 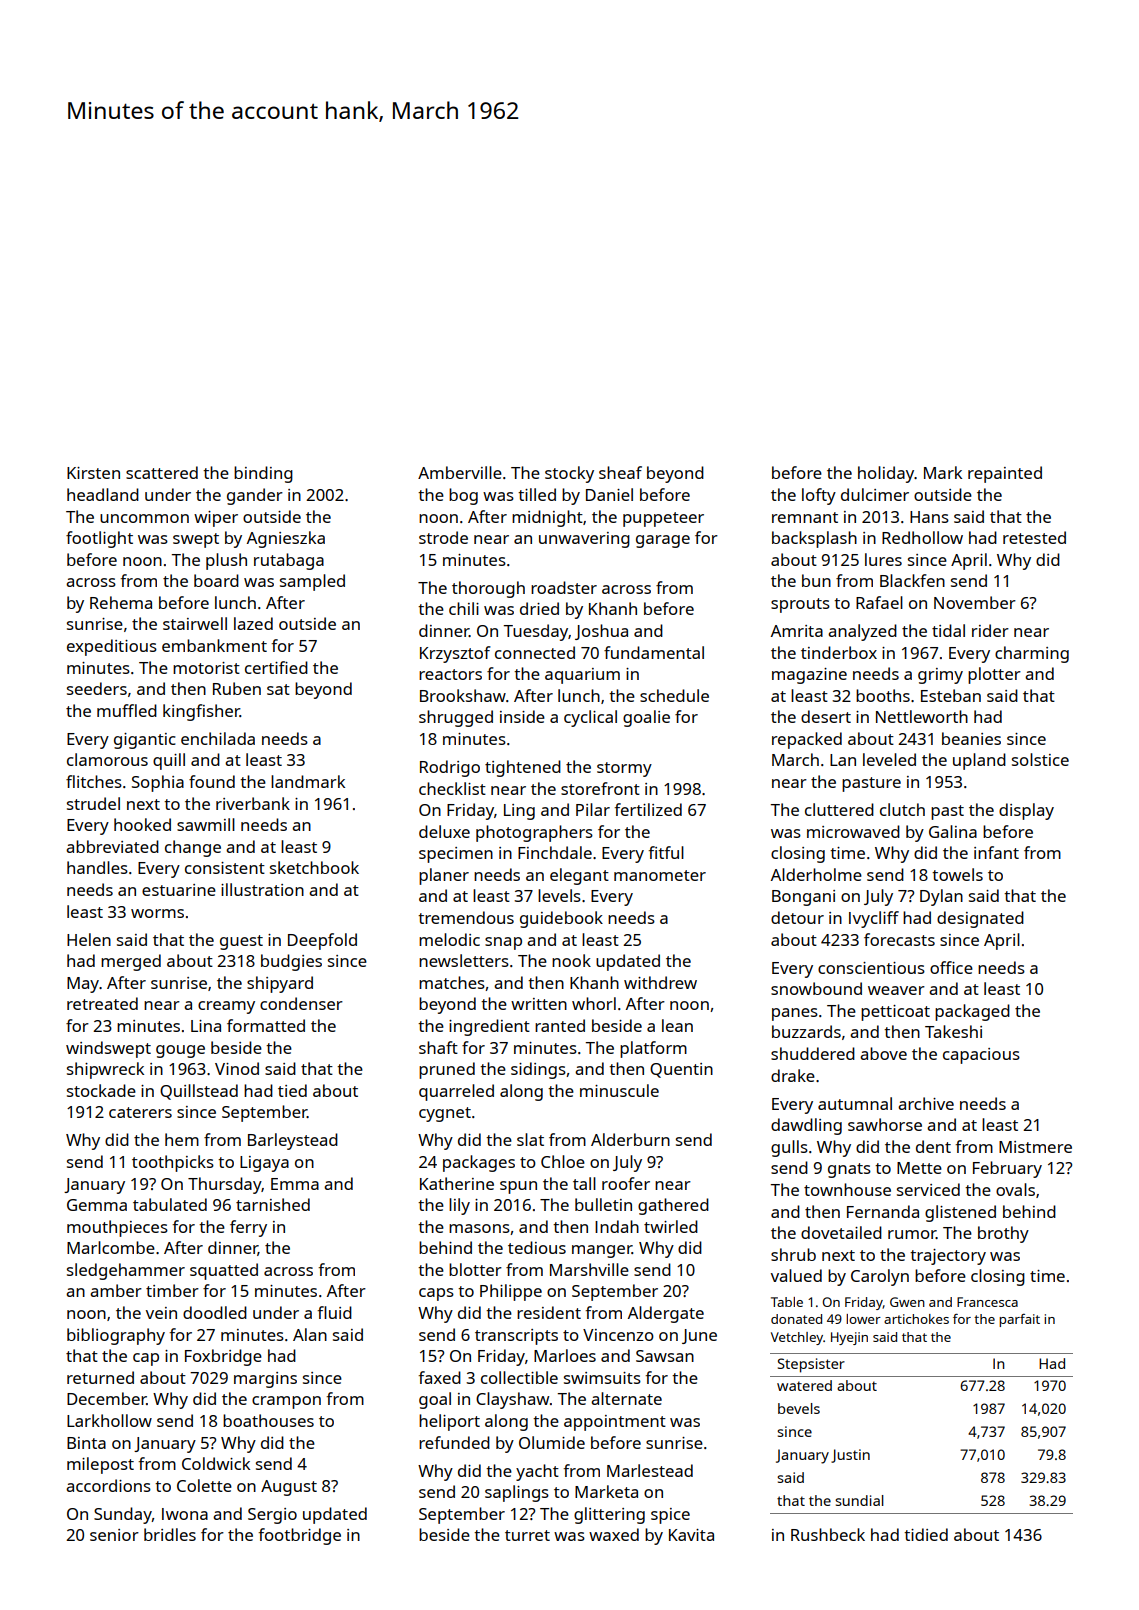 I want to click on Redhollow, so click(x=922, y=537).
